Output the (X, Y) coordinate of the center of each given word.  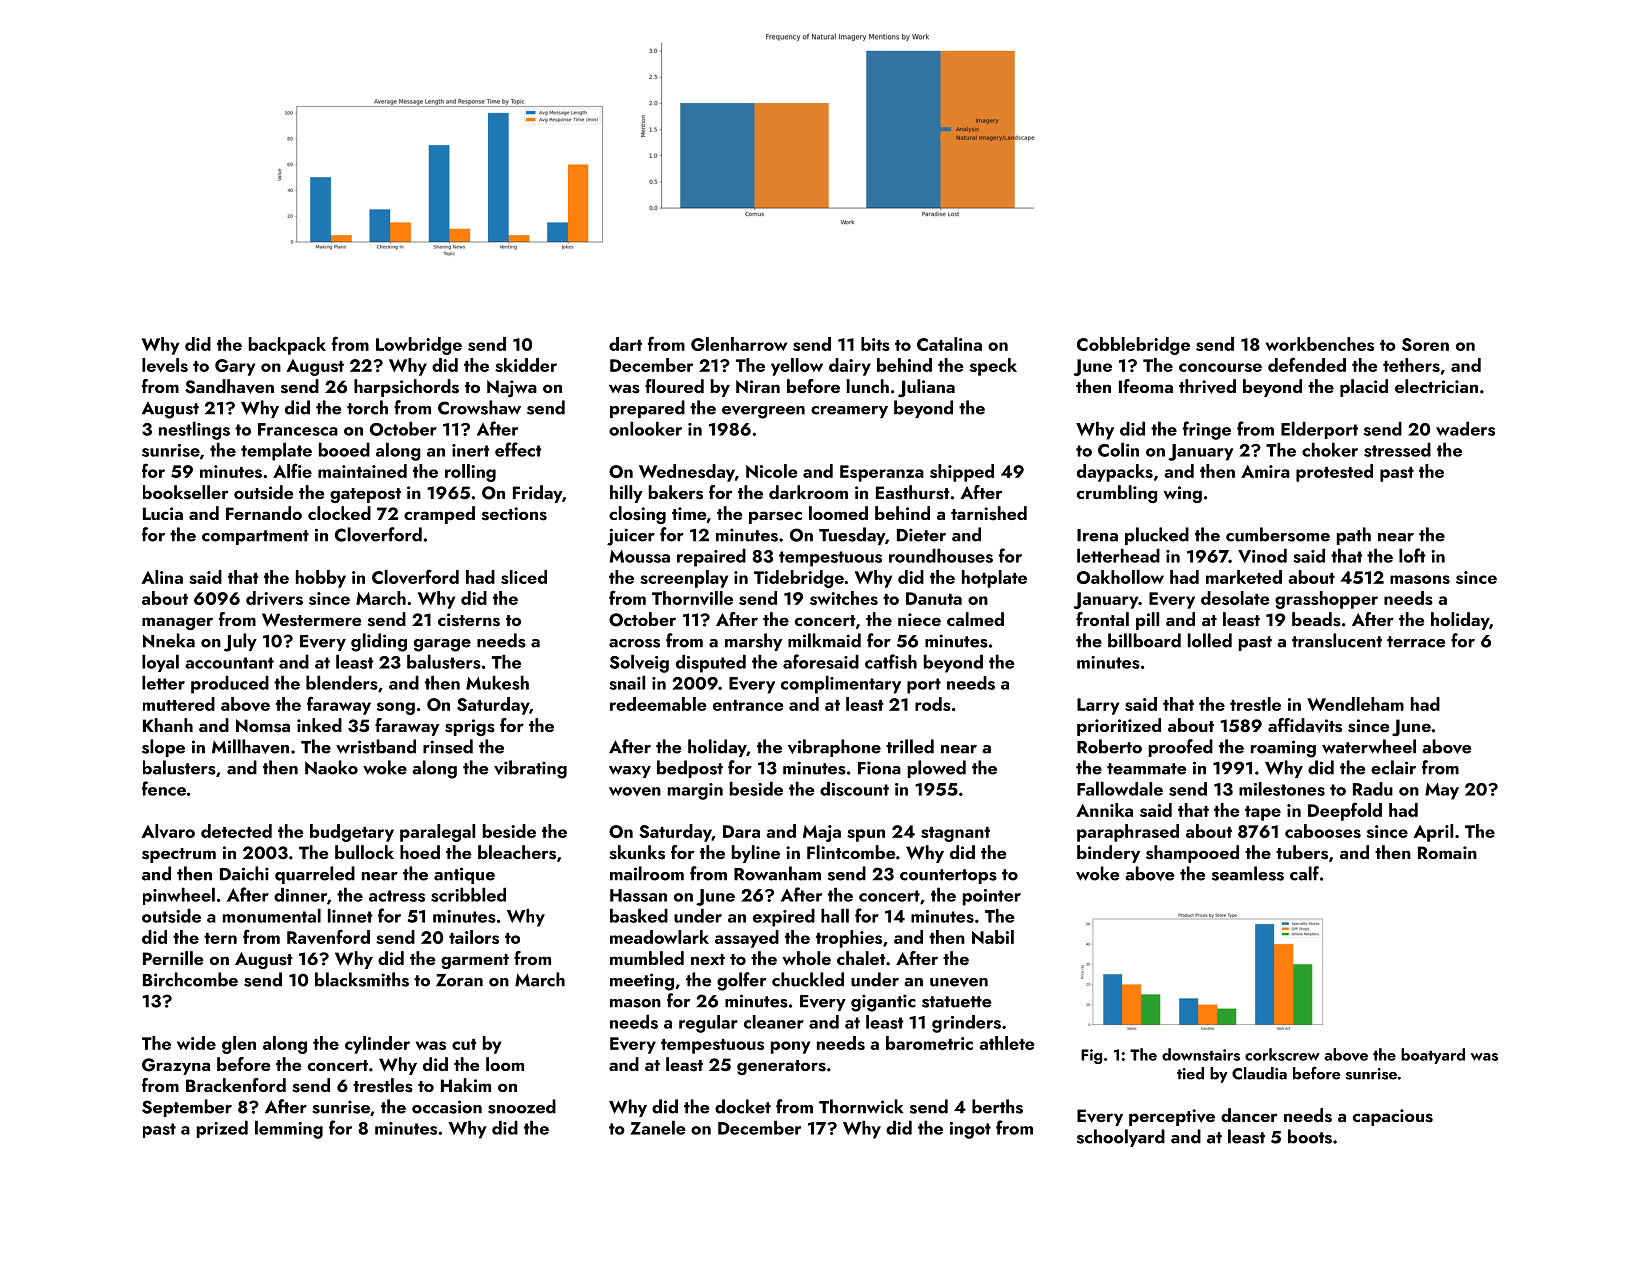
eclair (1393, 767)
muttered (179, 704)
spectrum (179, 855)
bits (875, 344)
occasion (447, 1107)
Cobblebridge (1133, 346)
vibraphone (834, 748)
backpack (287, 346)
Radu (1373, 789)
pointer (992, 897)
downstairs (1201, 1054)
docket (743, 1106)
